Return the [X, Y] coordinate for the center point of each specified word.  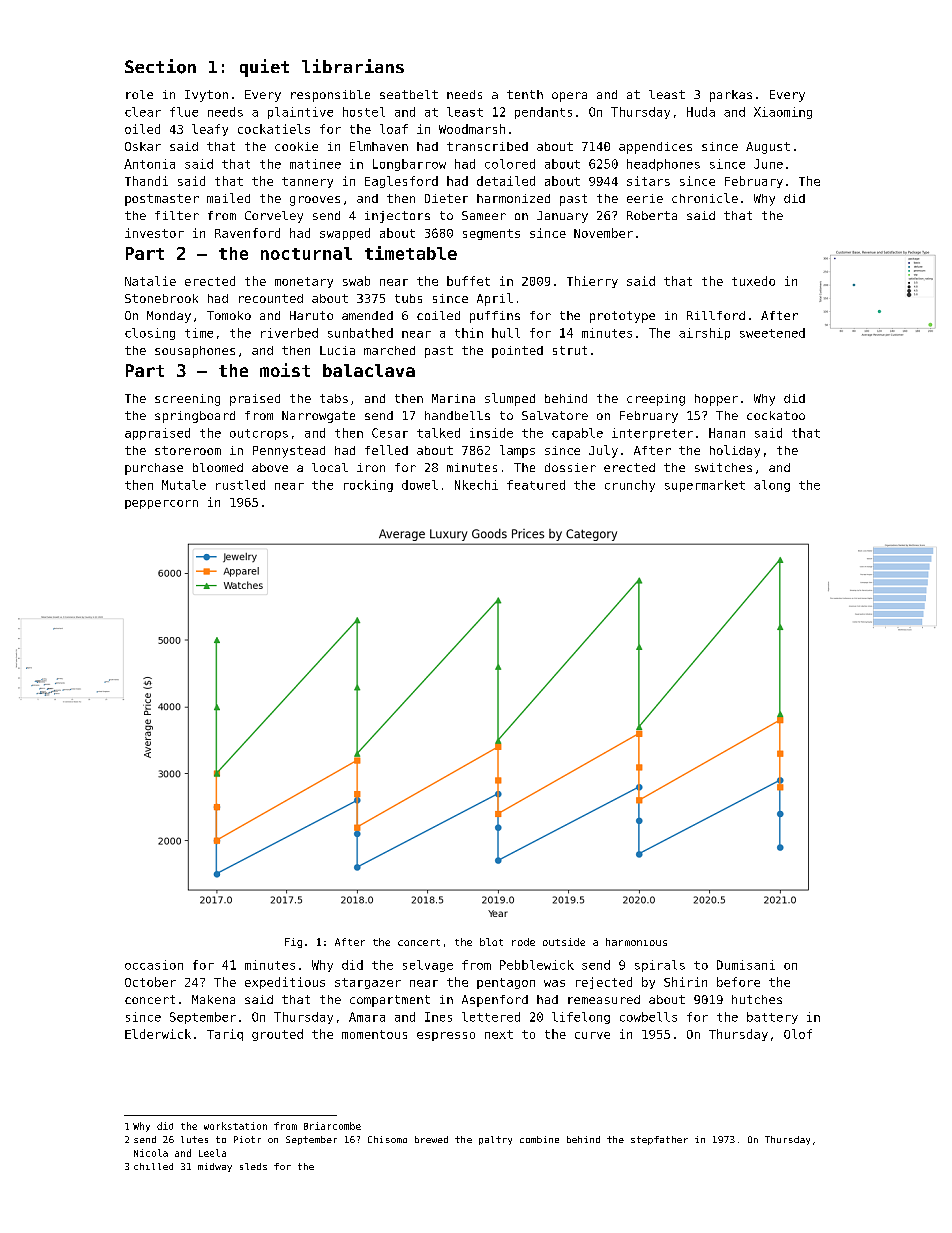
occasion [154, 965]
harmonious [636, 942]
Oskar [143, 146]
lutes [194, 1139]
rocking [368, 486]
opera [569, 97]
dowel [420, 485]
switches [723, 467]
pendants [543, 113]
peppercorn [161, 504]
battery [772, 1018]
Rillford [716, 315]
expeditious [285, 983]
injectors [397, 217]
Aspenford [495, 1001]
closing [150, 334]
